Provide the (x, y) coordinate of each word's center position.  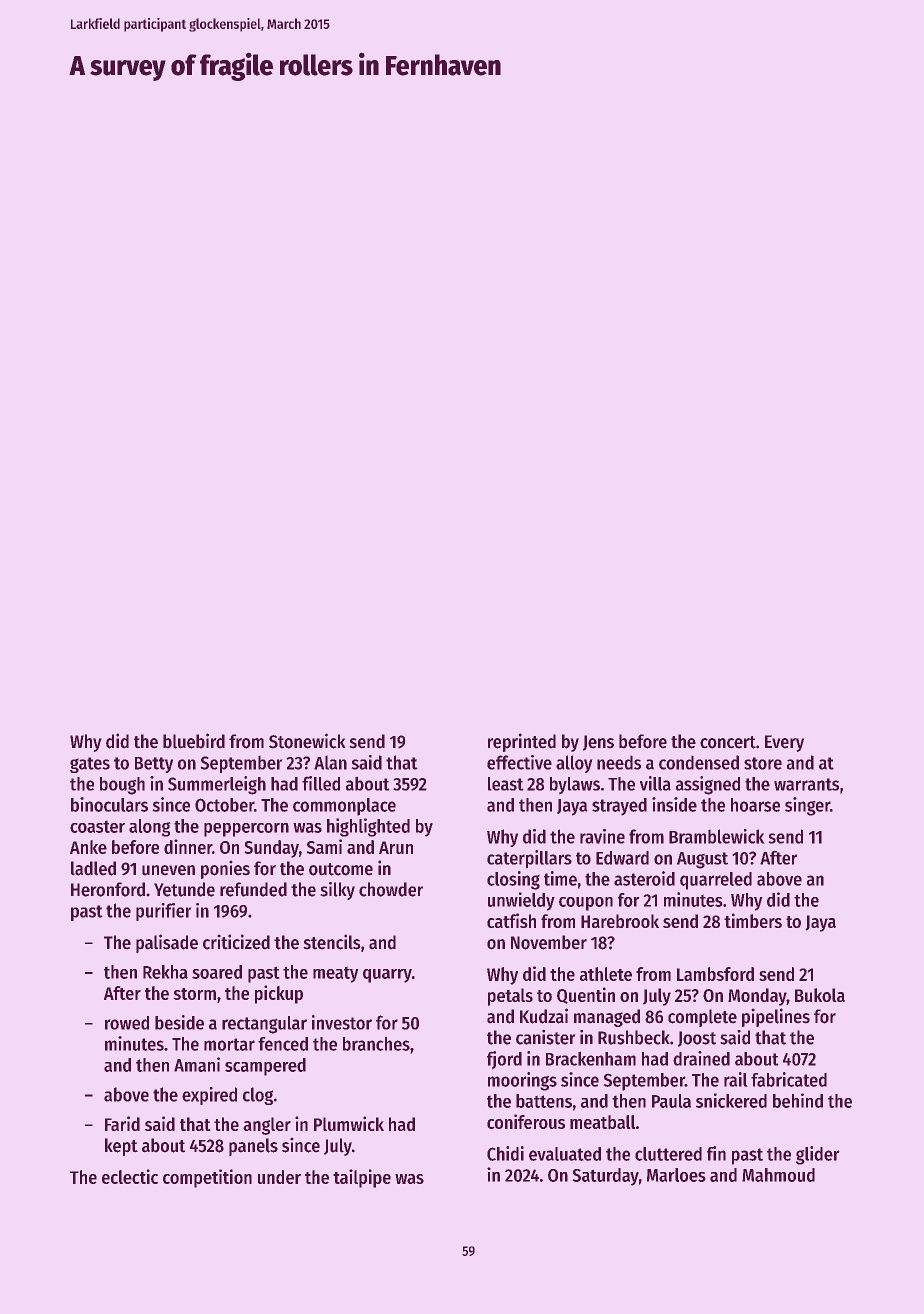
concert (728, 742)
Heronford (108, 889)
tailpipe (362, 1178)
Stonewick (307, 741)
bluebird (194, 741)
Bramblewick (717, 836)
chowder (391, 889)
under (279, 1177)
